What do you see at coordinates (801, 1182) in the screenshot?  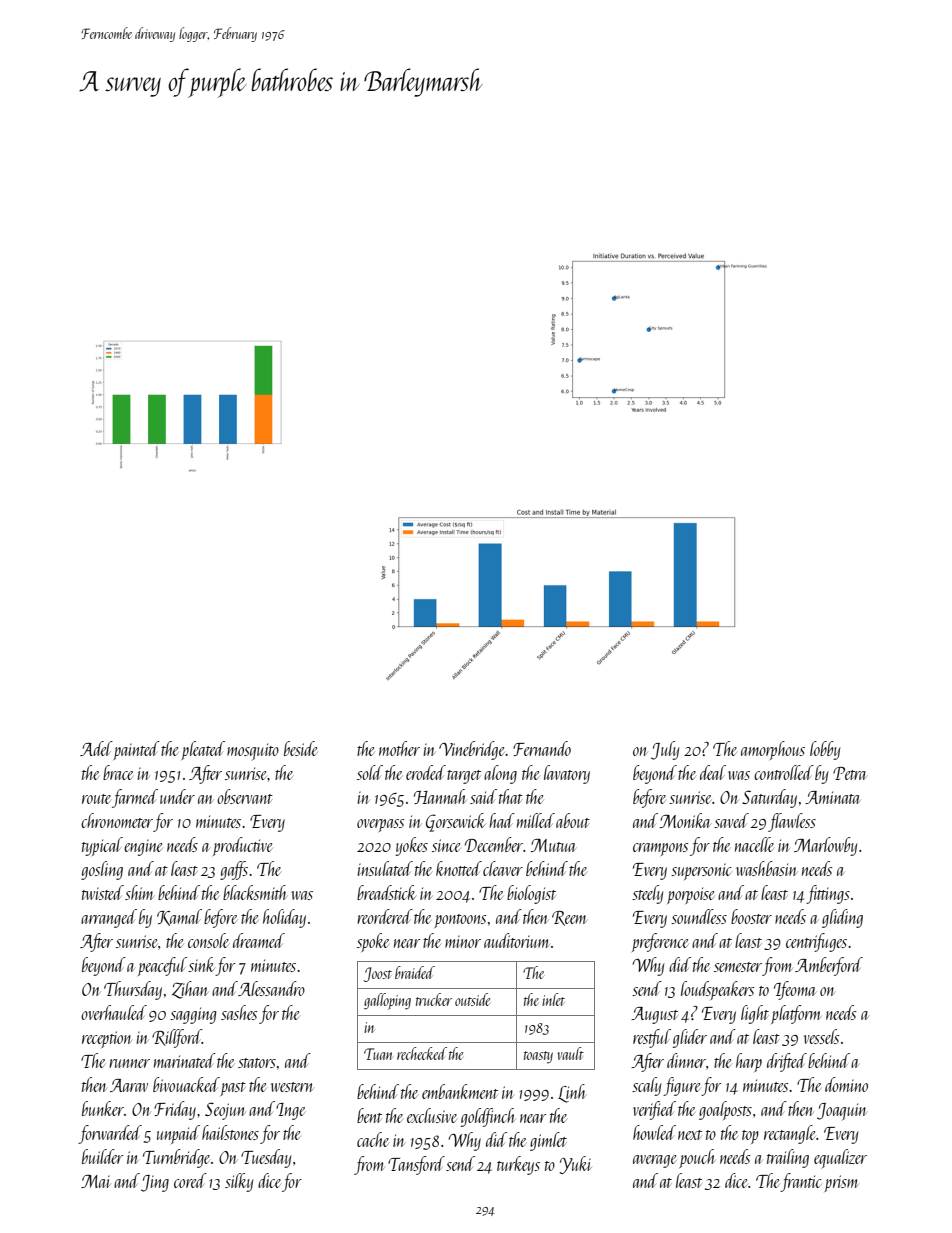 I see `frantic` at bounding box center [801, 1182].
